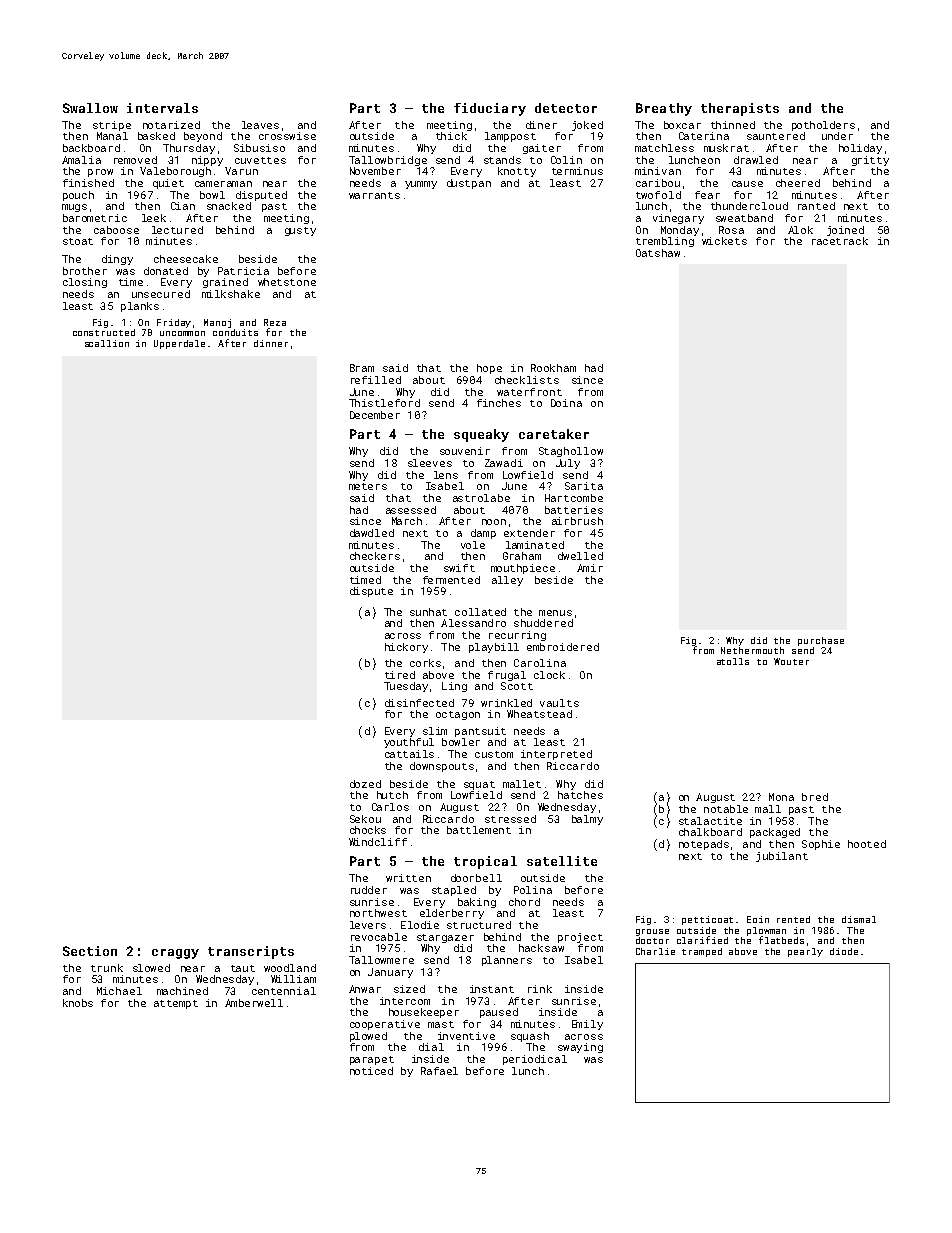 This document has height=1233, width=952. I want to click on transcripts, so click(251, 952).
